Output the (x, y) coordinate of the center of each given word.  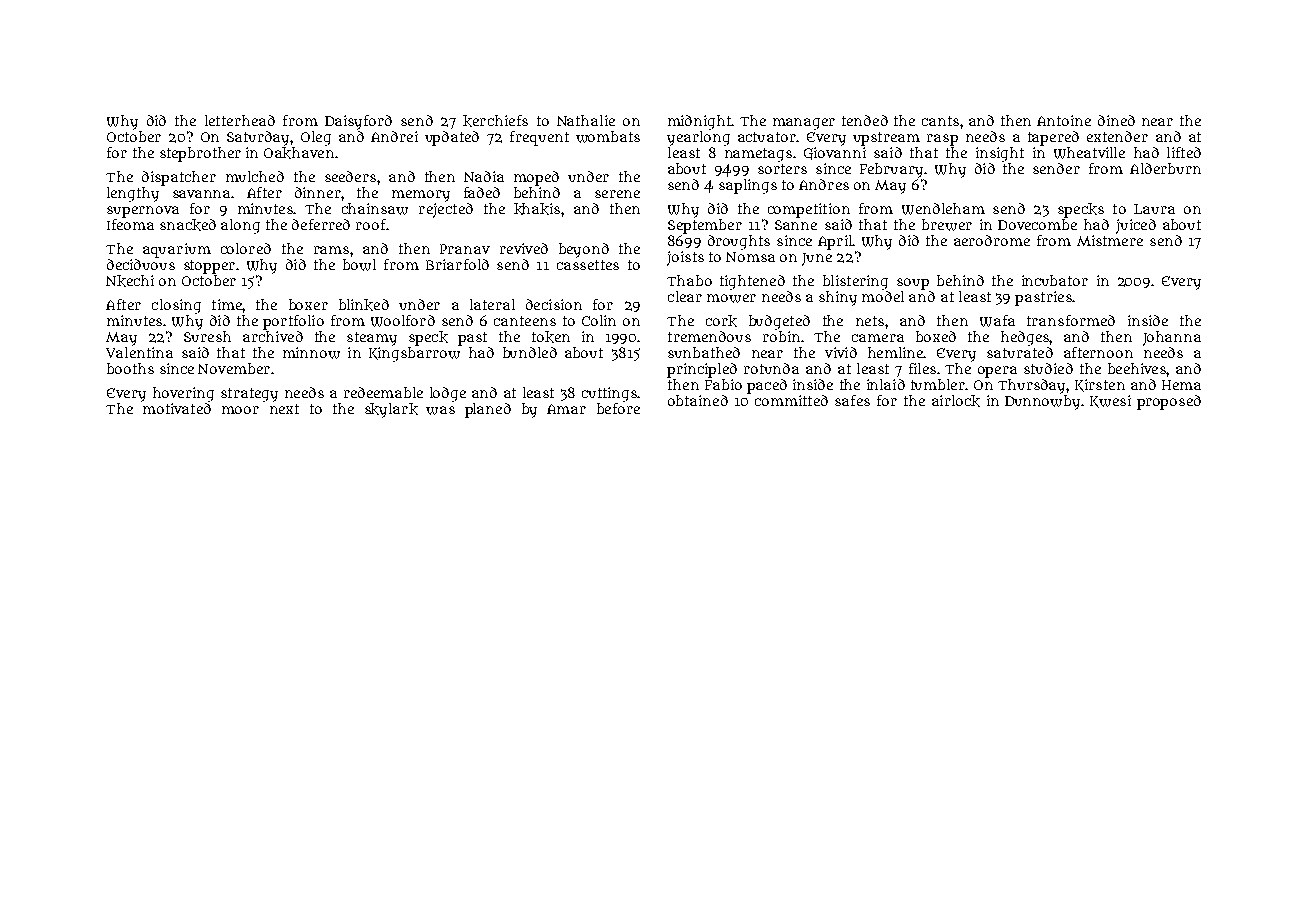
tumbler (938, 384)
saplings (748, 186)
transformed (1071, 320)
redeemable (383, 392)
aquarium (177, 250)
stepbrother (200, 154)
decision (554, 304)
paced (767, 386)
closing (176, 306)
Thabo (689, 280)
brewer (947, 225)
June (817, 259)
